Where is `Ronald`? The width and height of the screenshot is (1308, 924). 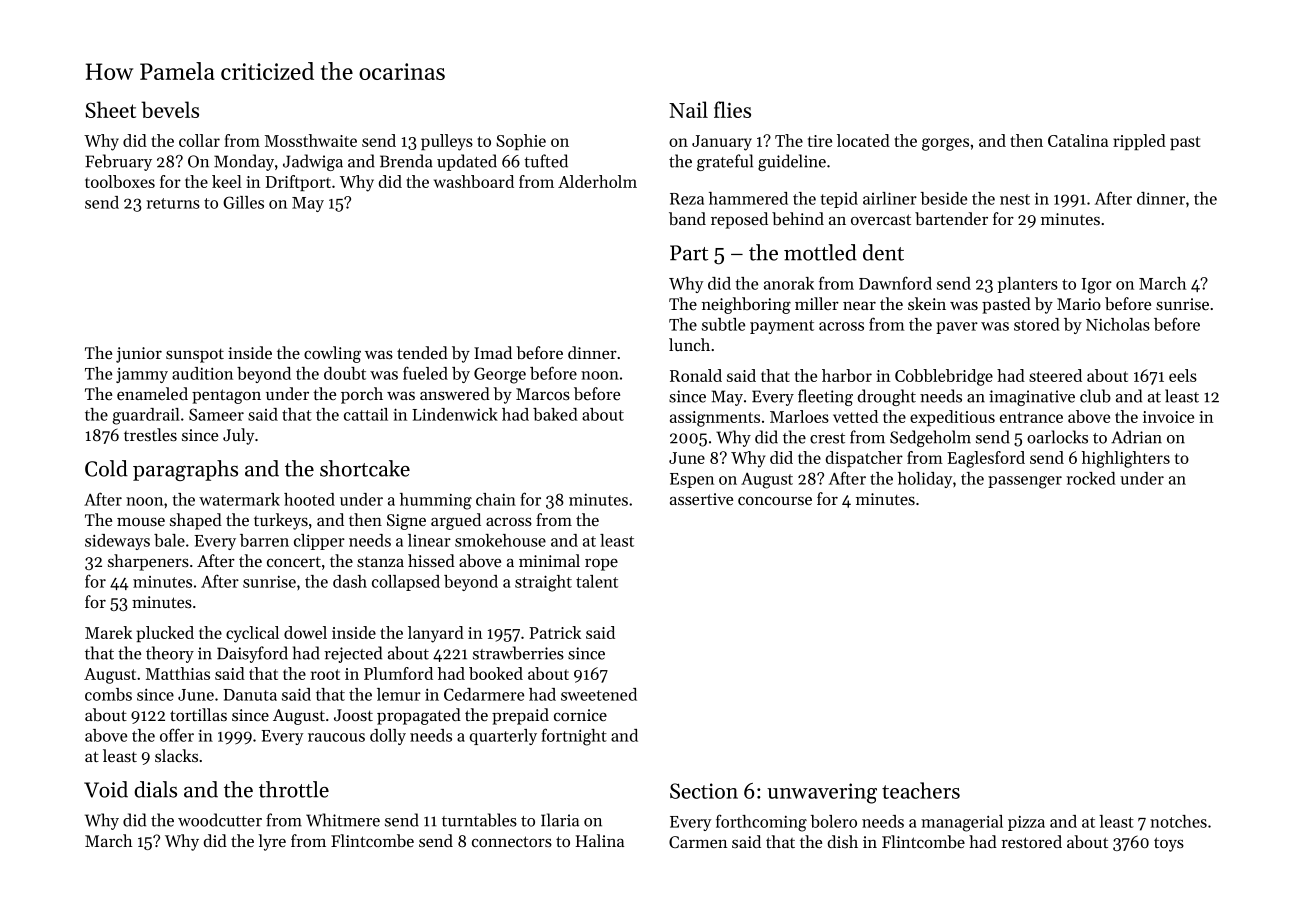 Ronald is located at coordinates (696, 375).
